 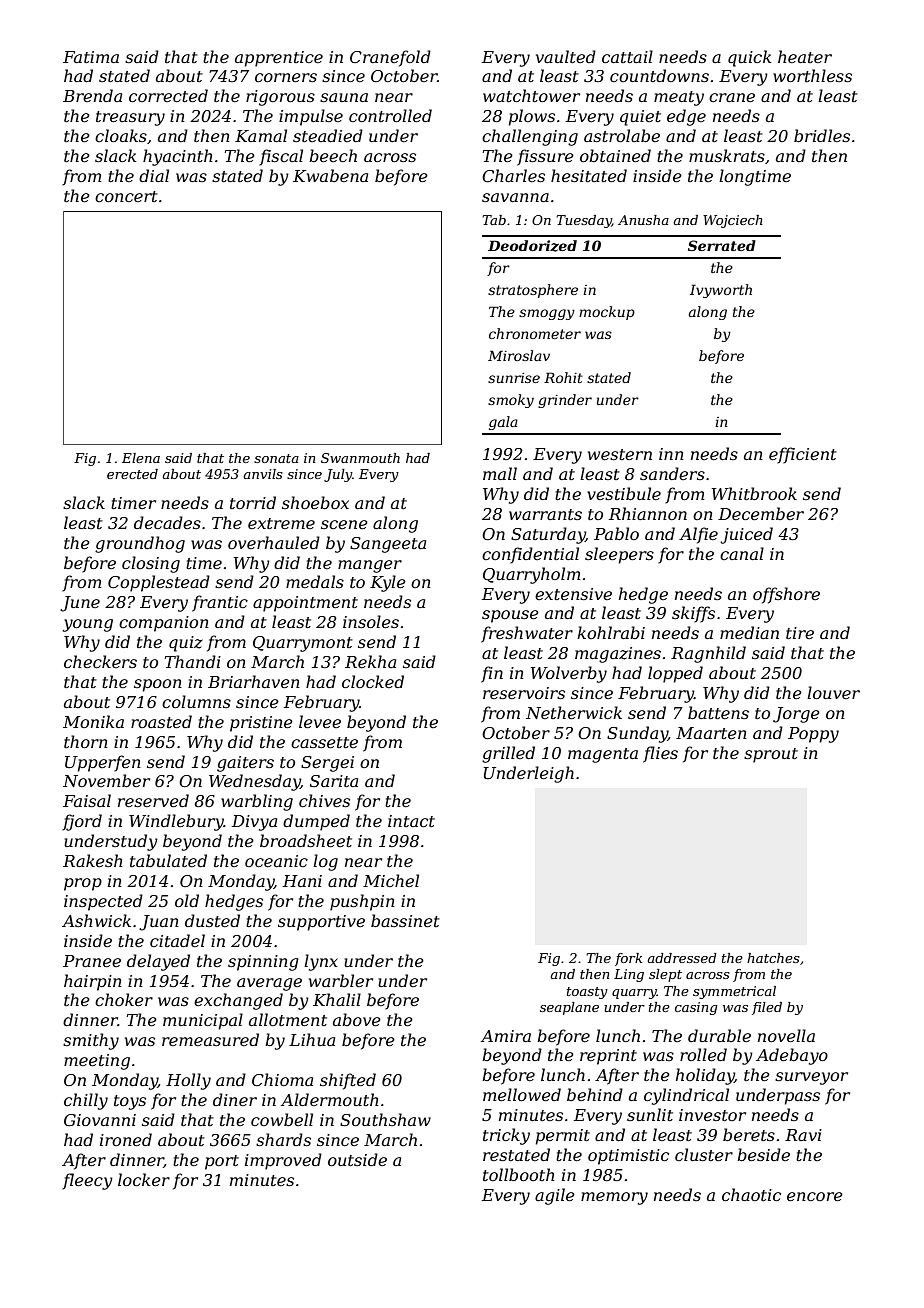 What do you see at coordinates (812, 75) in the screenshot?
I see `worthless` at bounding box center [812, 75].
